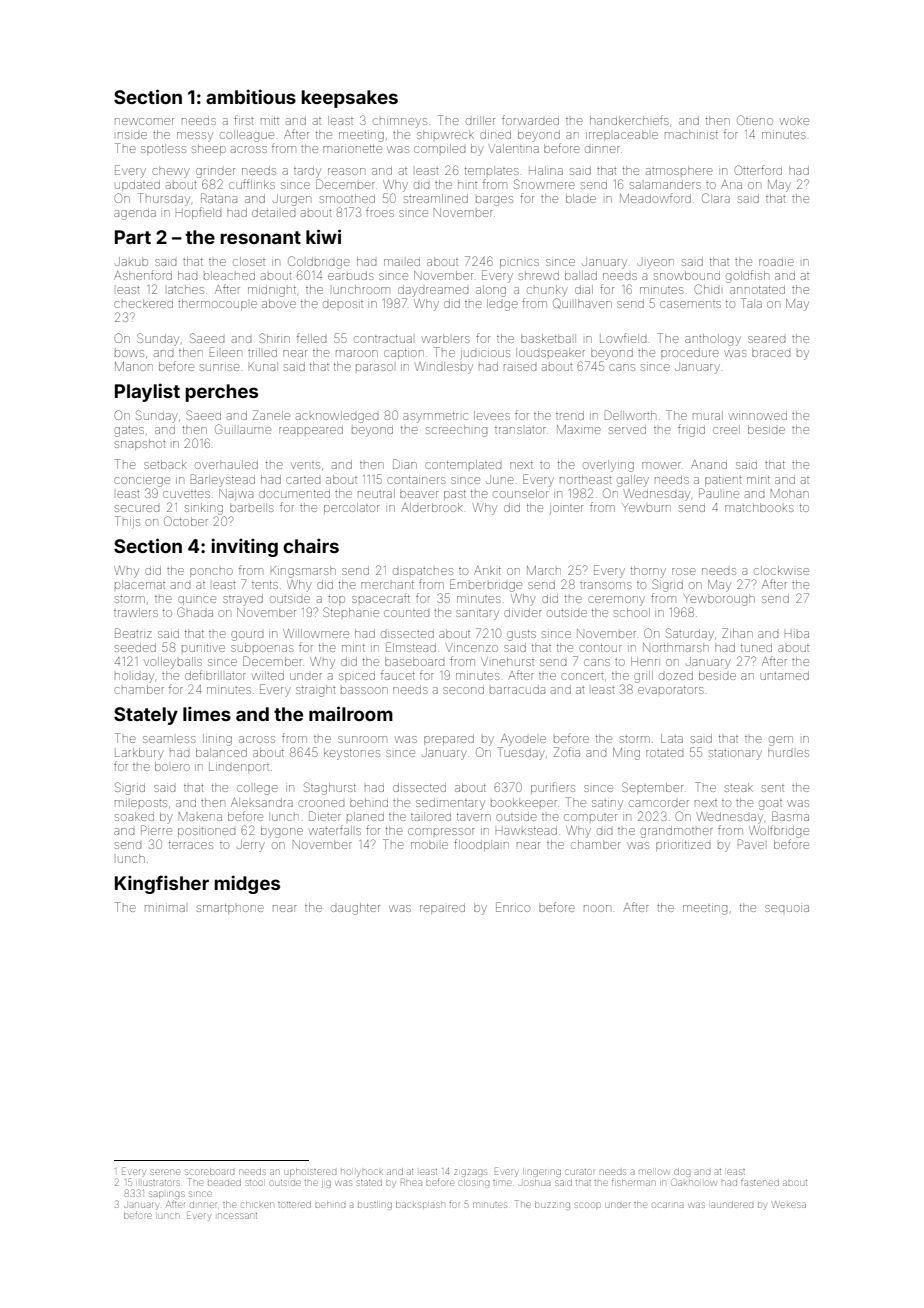 Image resolution: width=924 pixels, height=1308 pixels. Describe the element at coordinates (294, 493) in the screenshot. I see `documented` at that location.
